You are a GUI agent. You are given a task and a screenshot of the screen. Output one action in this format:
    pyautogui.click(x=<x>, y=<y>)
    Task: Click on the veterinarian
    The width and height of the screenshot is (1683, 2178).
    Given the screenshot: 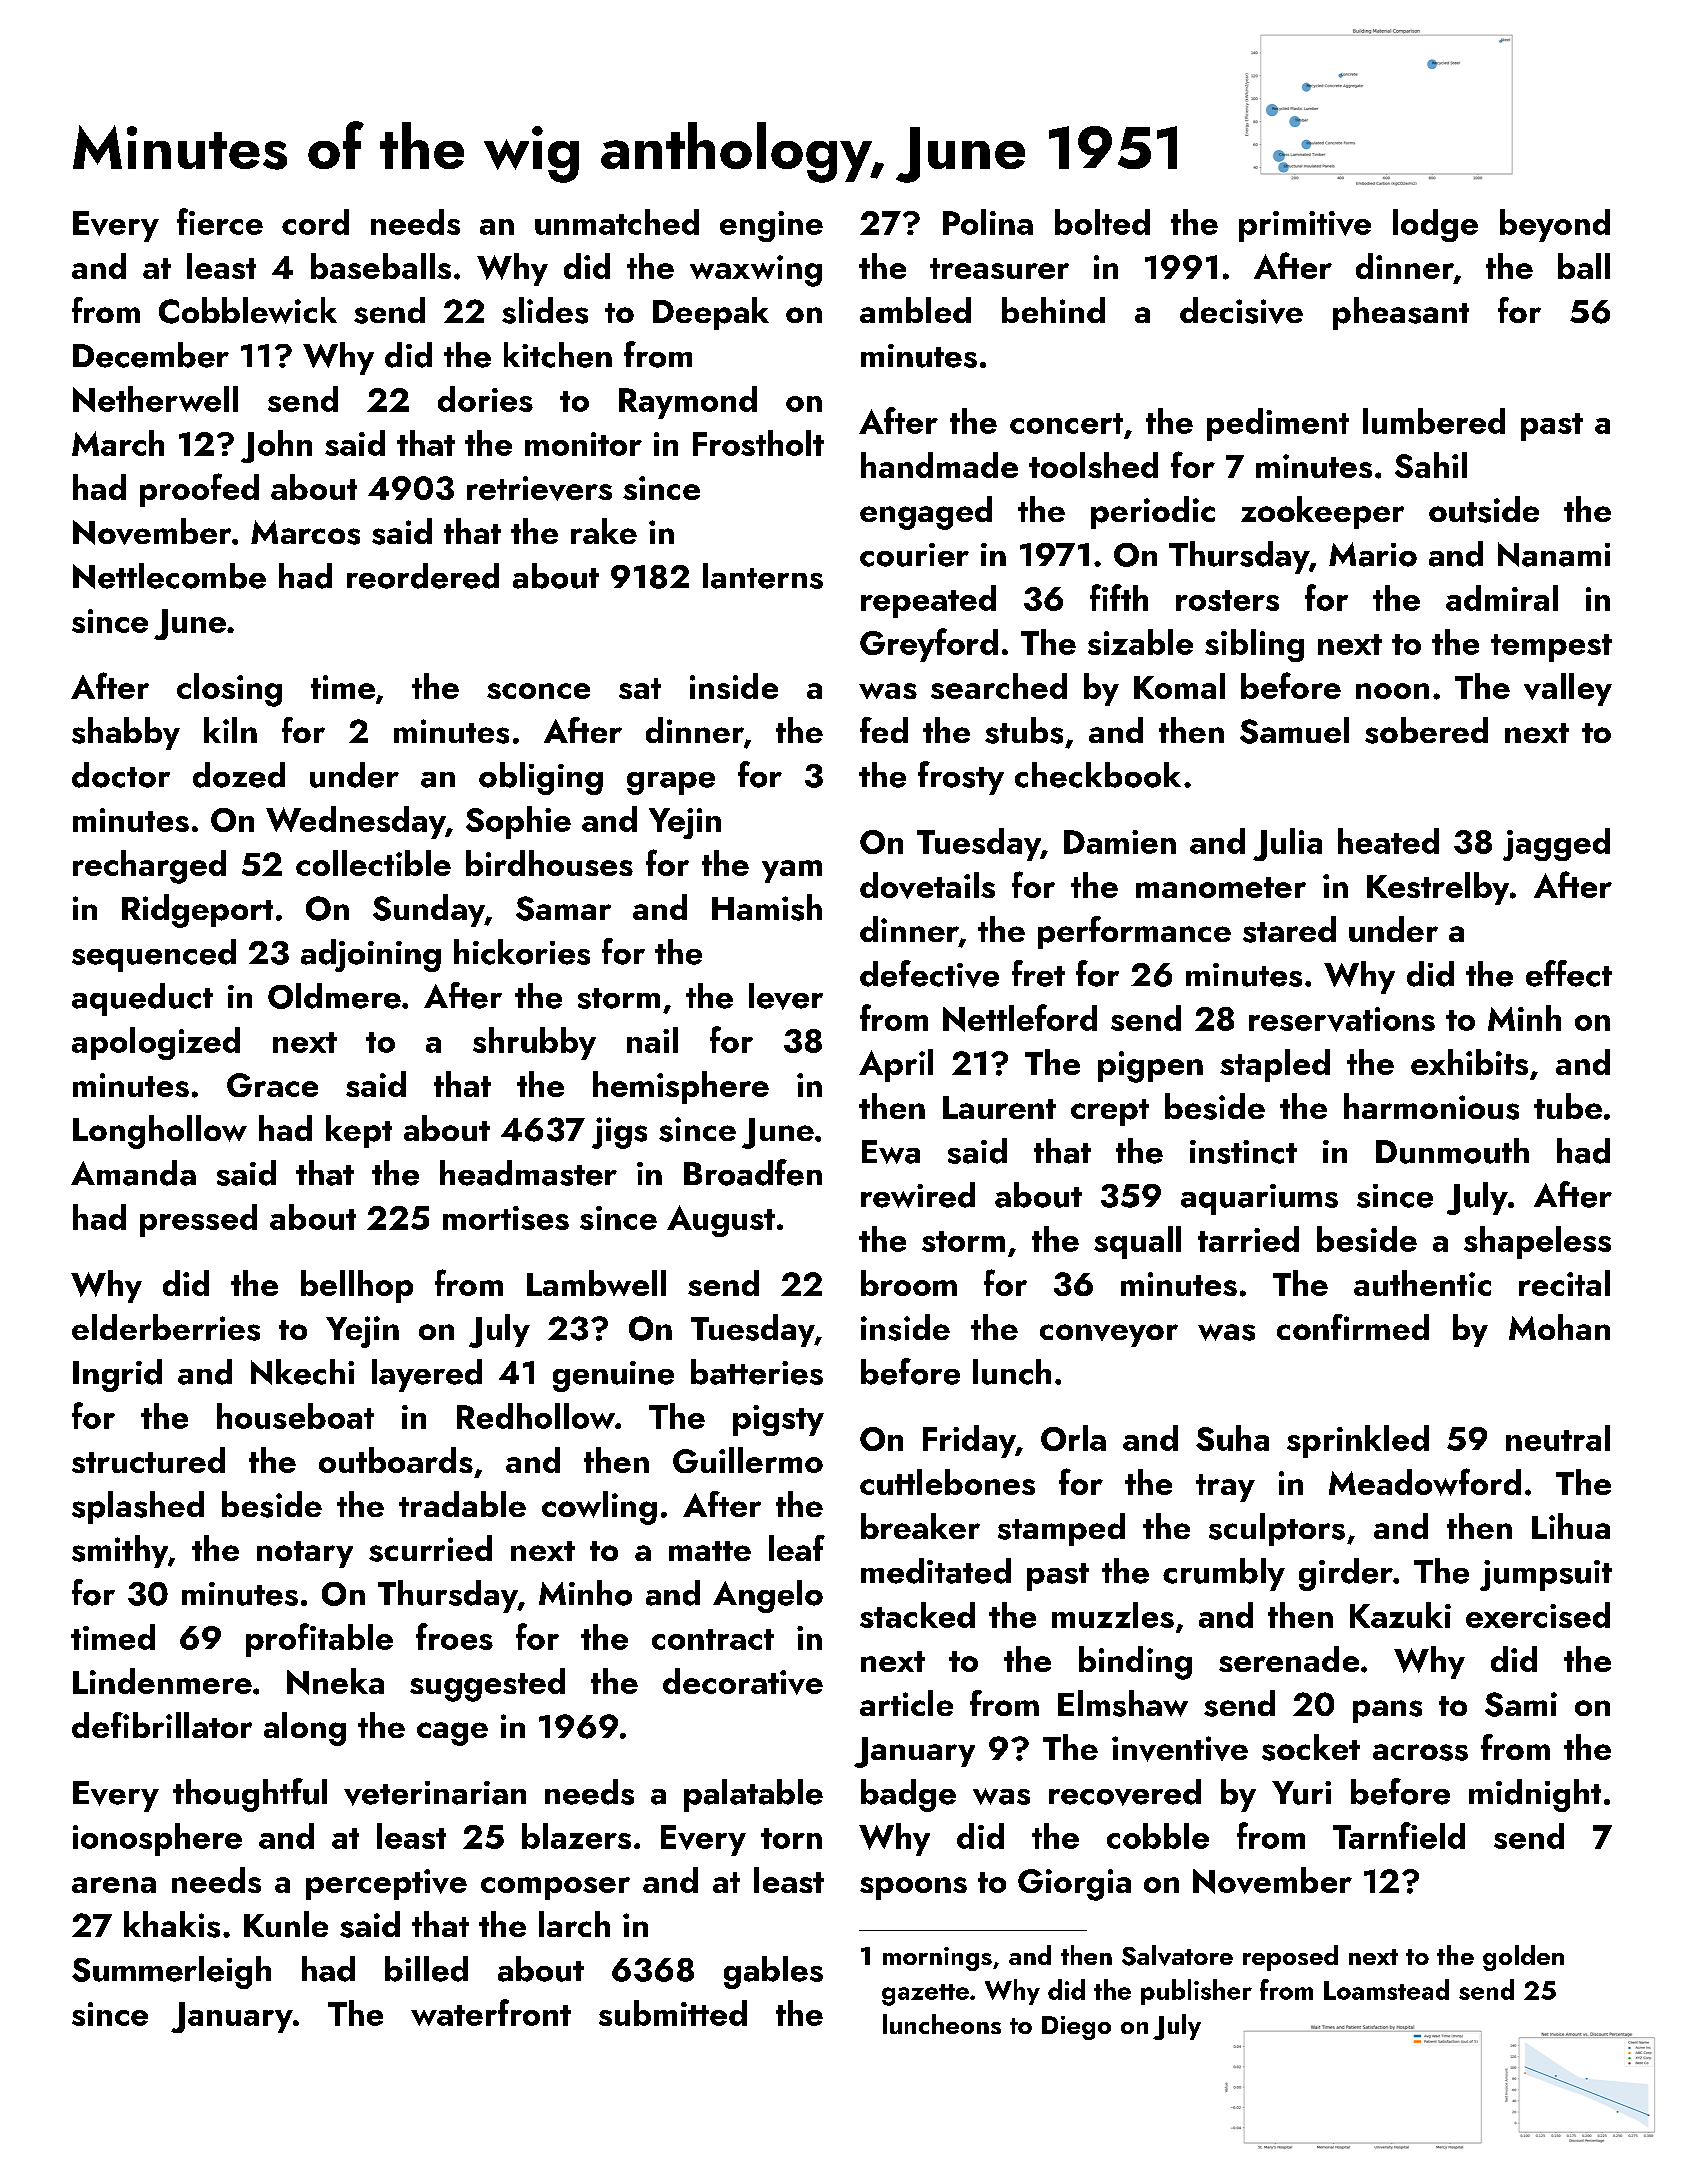 What is the action you would take?
    pyautogui.click(x=435, y=1793)
